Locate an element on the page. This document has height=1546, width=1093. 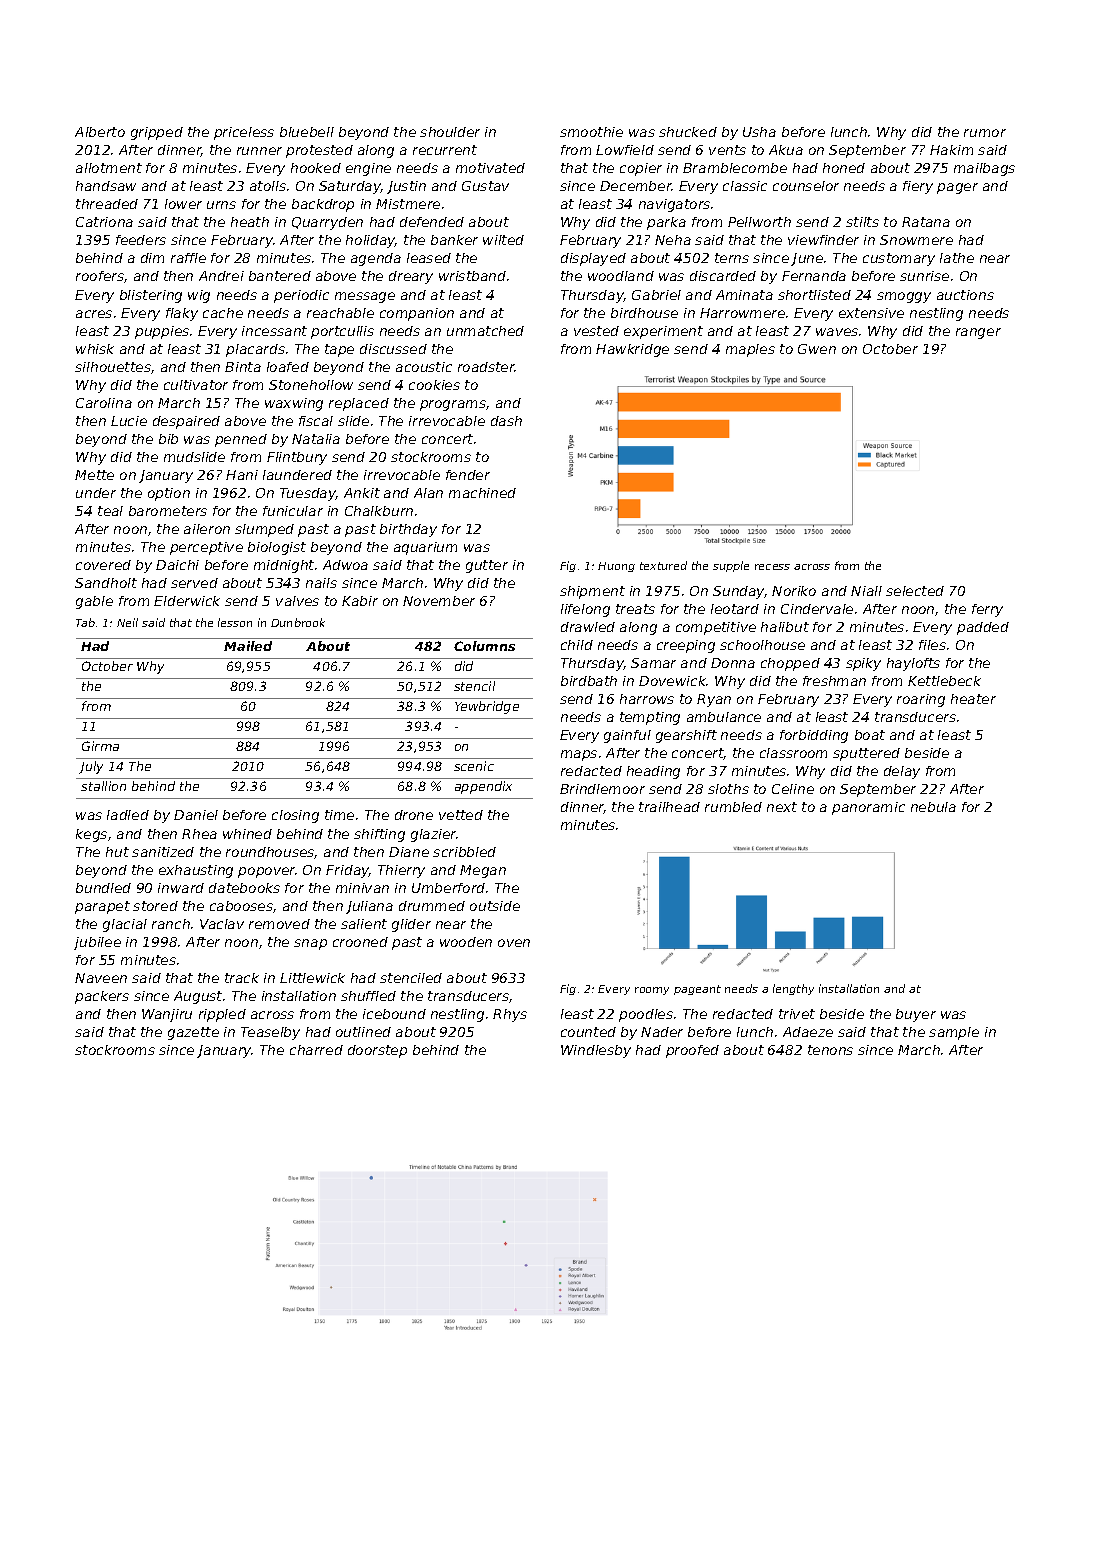
selected is located at coordinates (915, 591).
